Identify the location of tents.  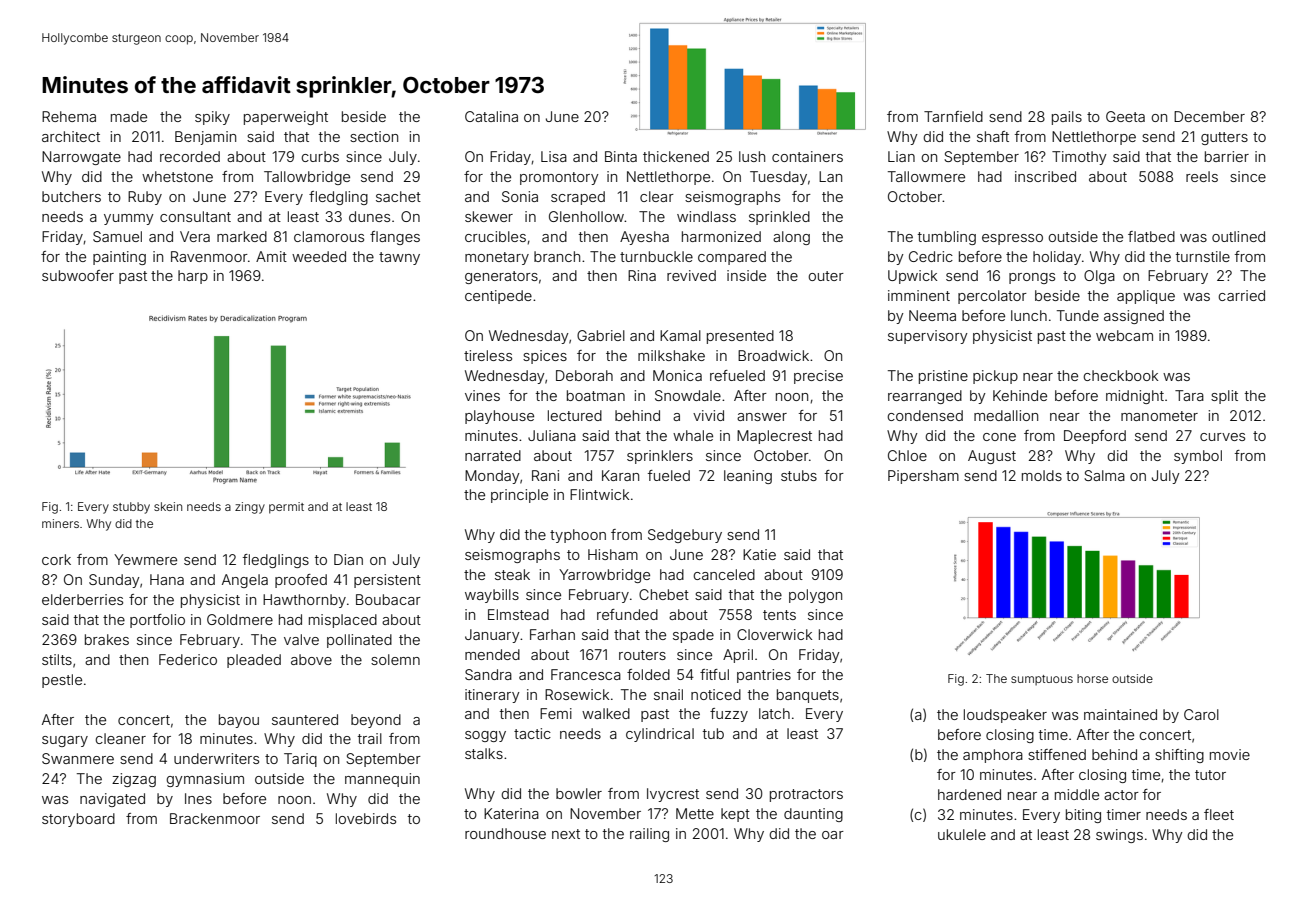
(779, 615).
